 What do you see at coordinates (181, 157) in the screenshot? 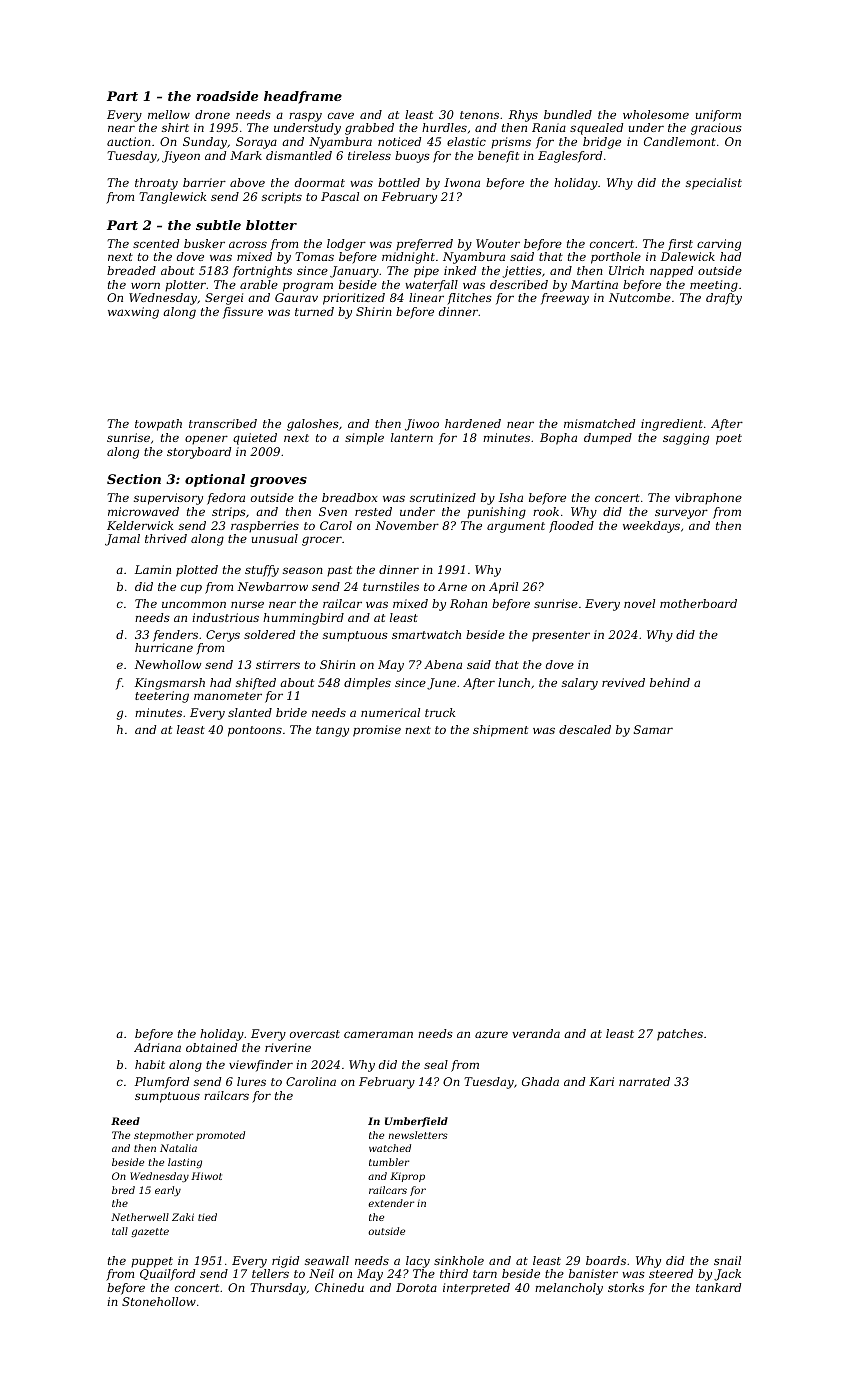
I see `Jiyeon` at bounding box center [181, 157].
